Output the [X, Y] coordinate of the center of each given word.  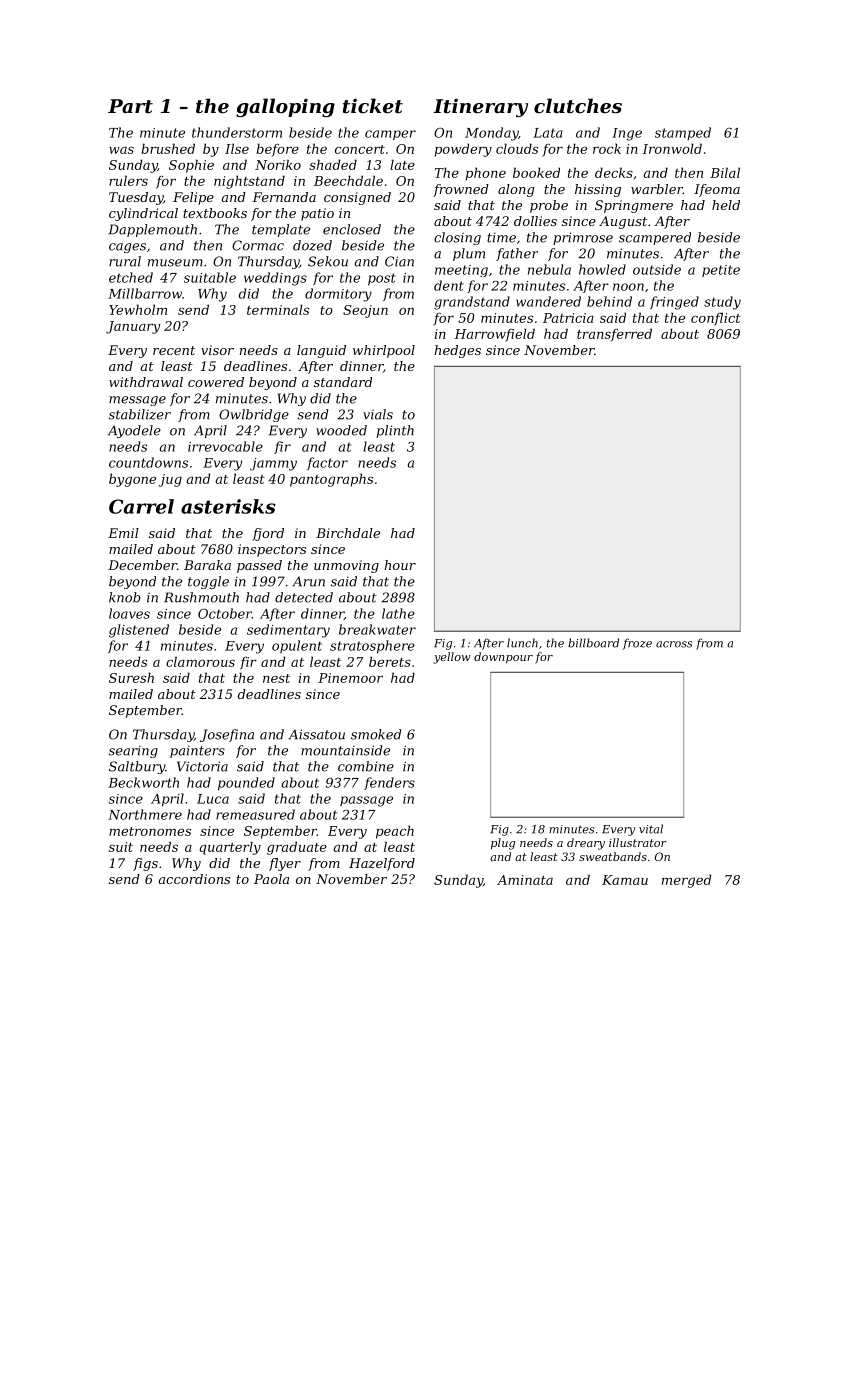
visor [217, 350]
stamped [683, 133]
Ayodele [134, 431]
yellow [452, 658]
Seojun [365, 311]
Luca [213, 799]
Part [130, 106]
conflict [716, 319]
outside [657, 269]
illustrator [638, 842]
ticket [373, 106]
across [674, 644]
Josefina [227, 735]
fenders [389, 783]
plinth [395, 431]
